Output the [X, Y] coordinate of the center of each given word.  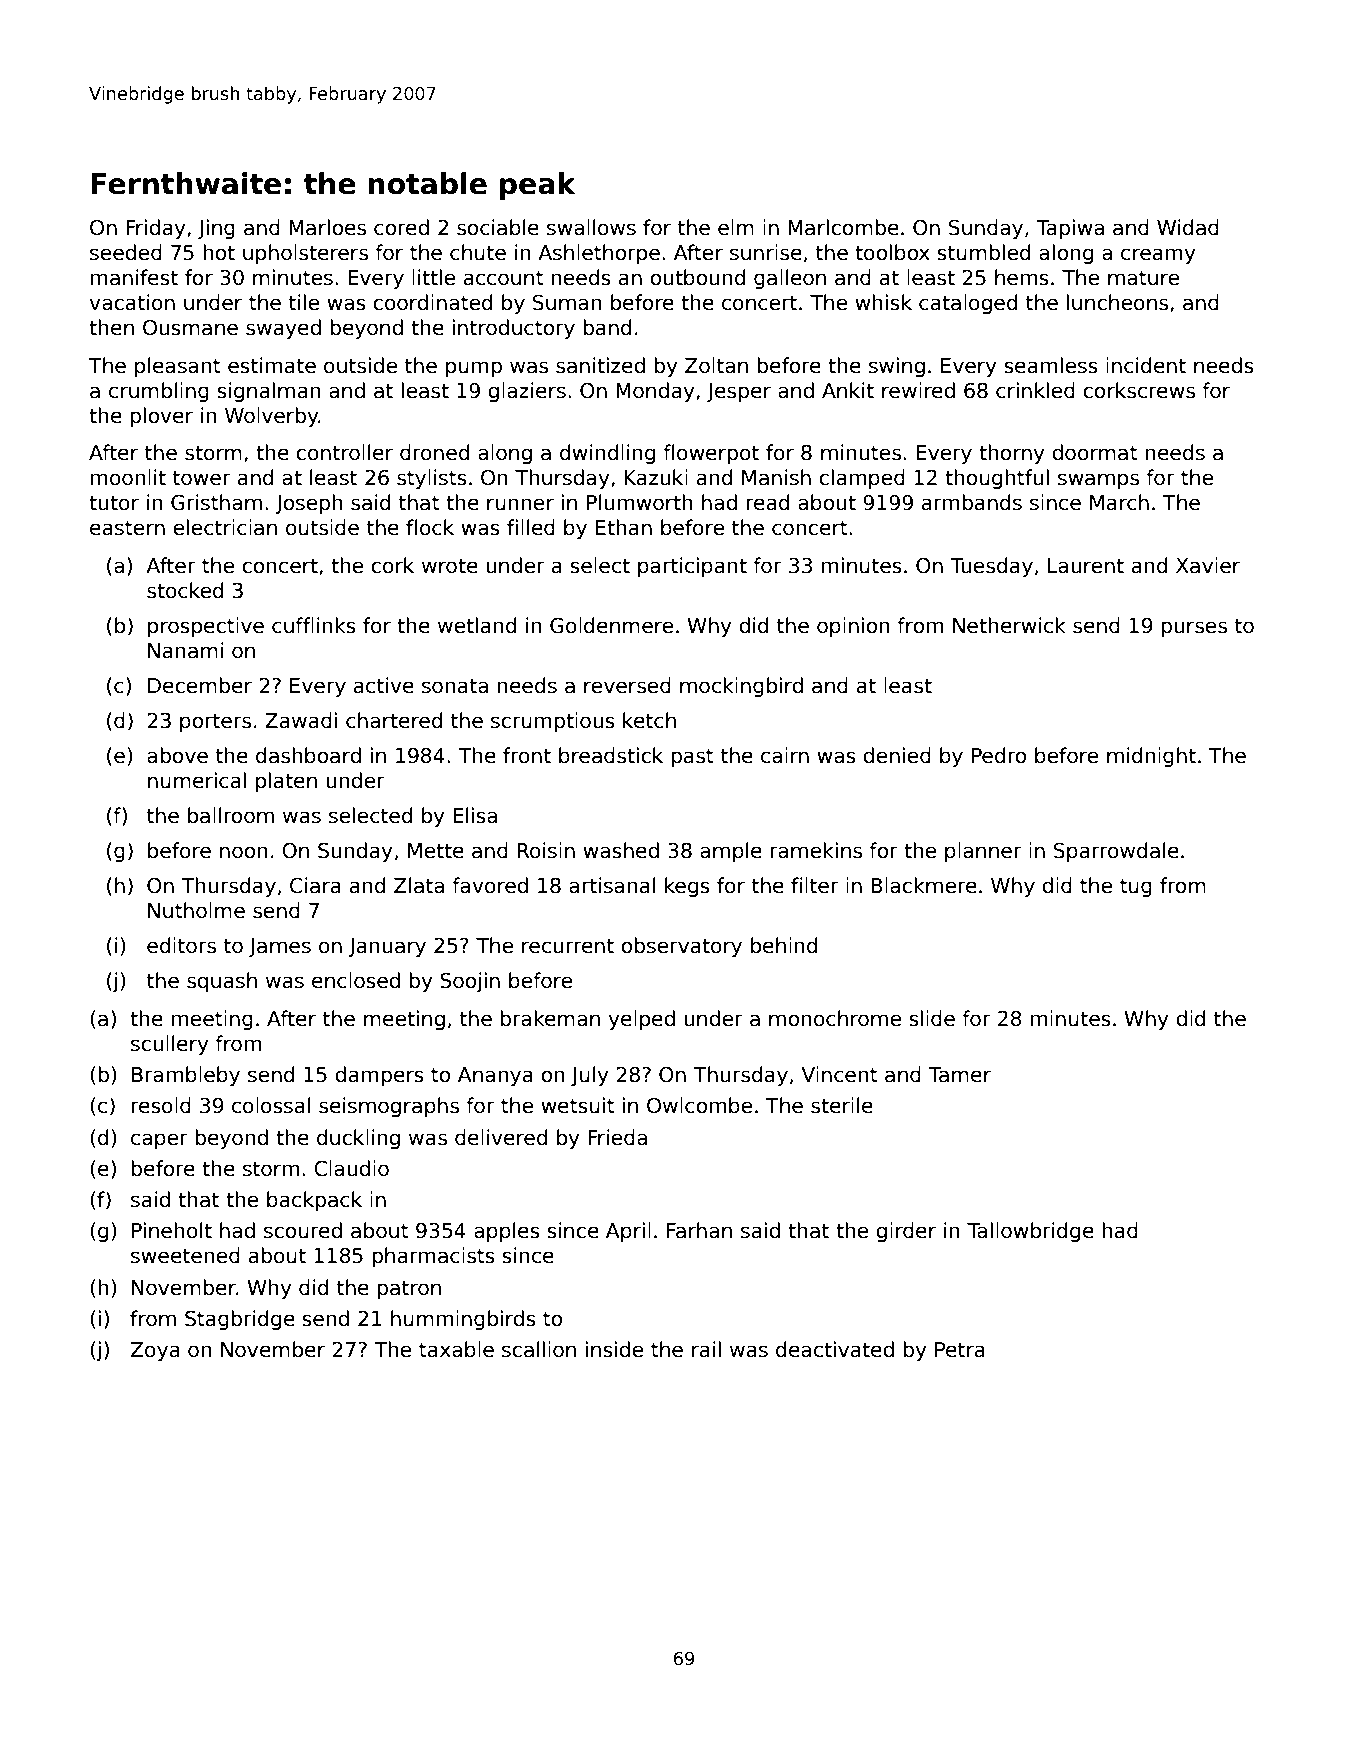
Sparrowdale [1116, 852]
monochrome [835, 1018]
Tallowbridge [1030, 1232]
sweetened [185, 1255]
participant [692, 567]
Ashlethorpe [599, 254]
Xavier [1208, 565]
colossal [271, 1105]
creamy [1158, 256]
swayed [283, 329]
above [177, 755]
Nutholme [196, 910]
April [628, 1232]
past [692, 757]
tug [1136, 887]
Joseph [309, 504]
